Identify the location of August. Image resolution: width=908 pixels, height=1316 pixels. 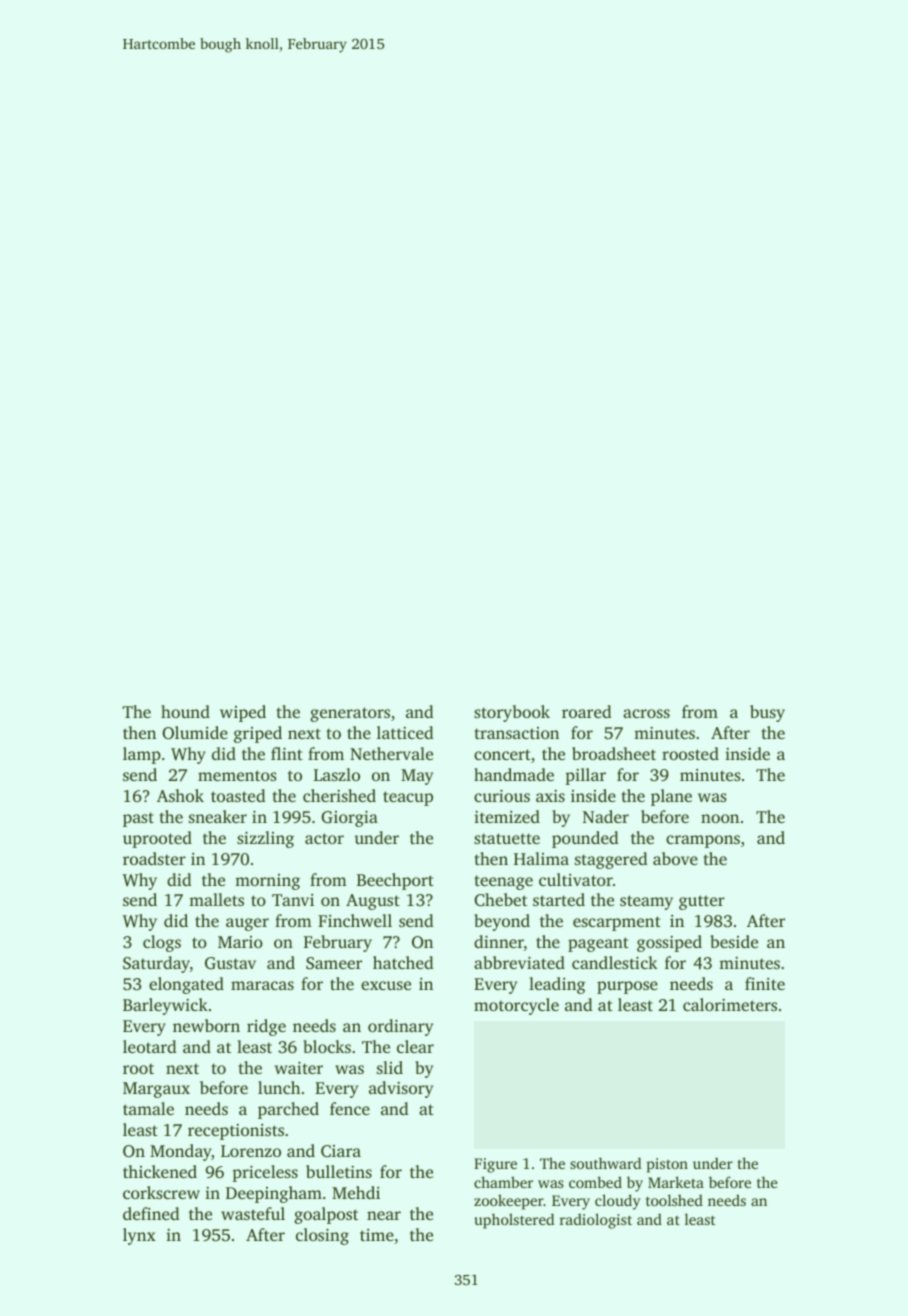
(373, 902).
